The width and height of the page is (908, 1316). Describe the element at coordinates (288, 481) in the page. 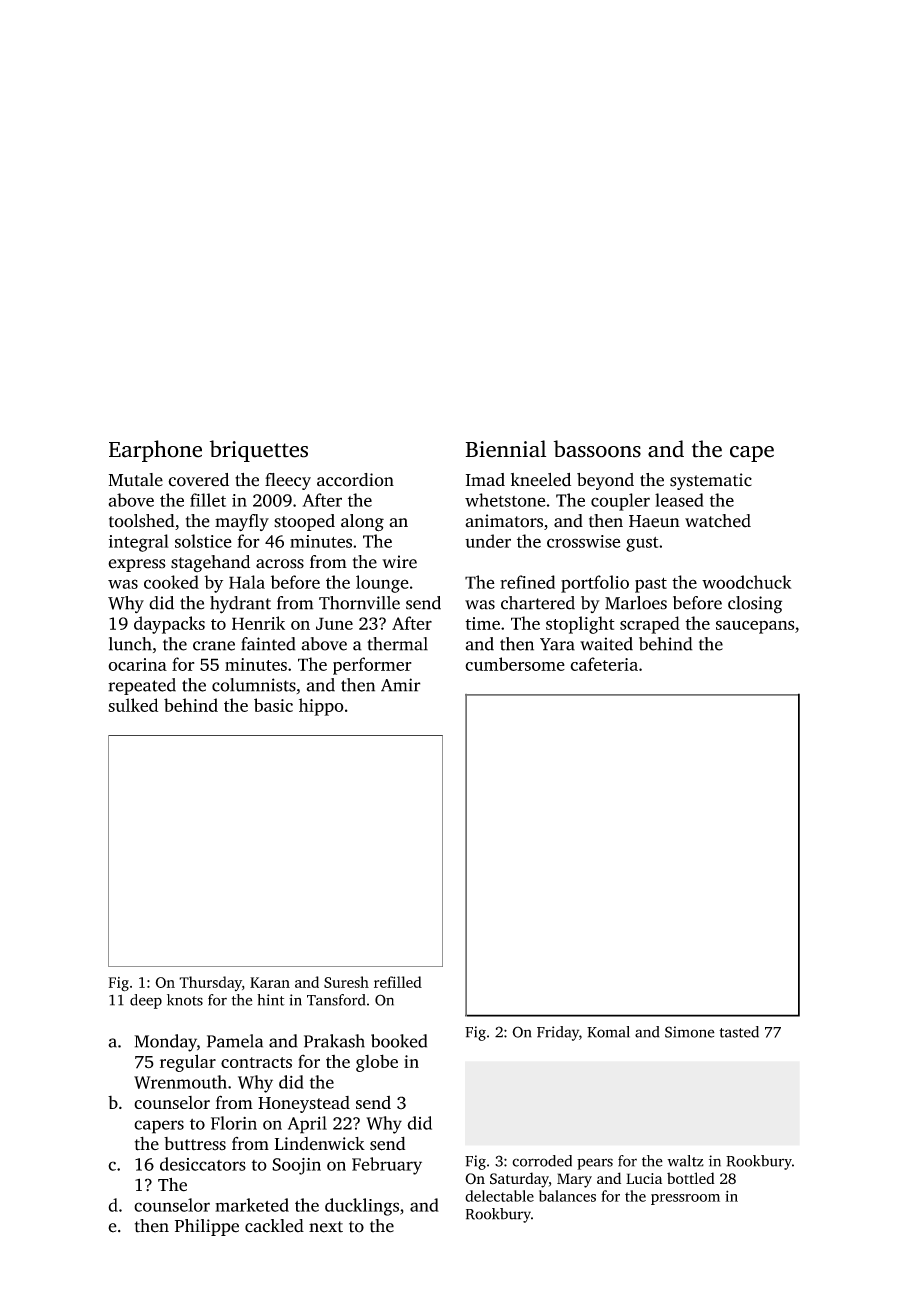

I see `fleecy` at that location.
